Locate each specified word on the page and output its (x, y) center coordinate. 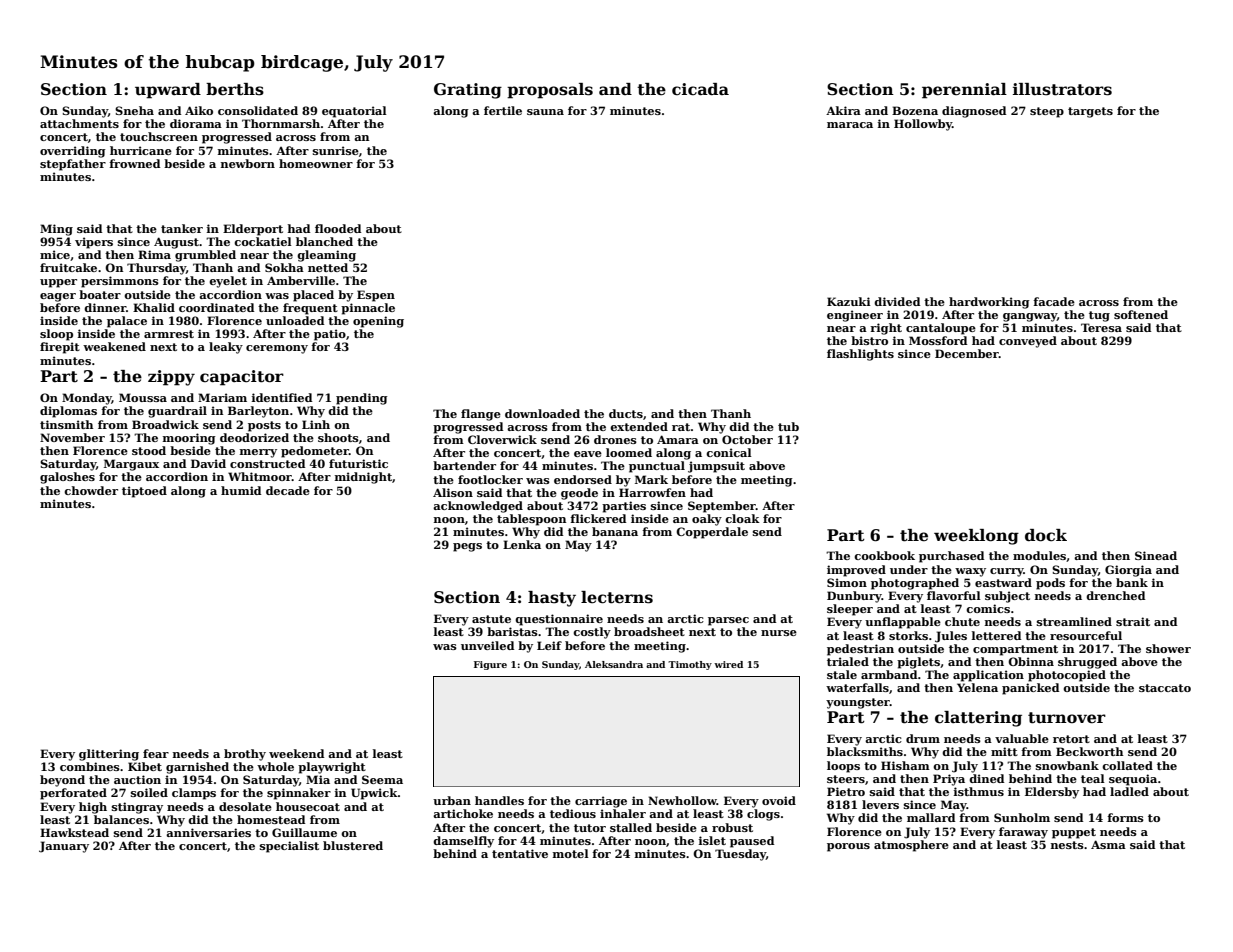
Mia (318, 779)
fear (156, 753)
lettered (997, 635)
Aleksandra (614, 664)
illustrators (1062, 89)
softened (1141, 314)
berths (235, 89)
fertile (503, 110)
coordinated (217, 307)
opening (378, 322)
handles (499, 800)
